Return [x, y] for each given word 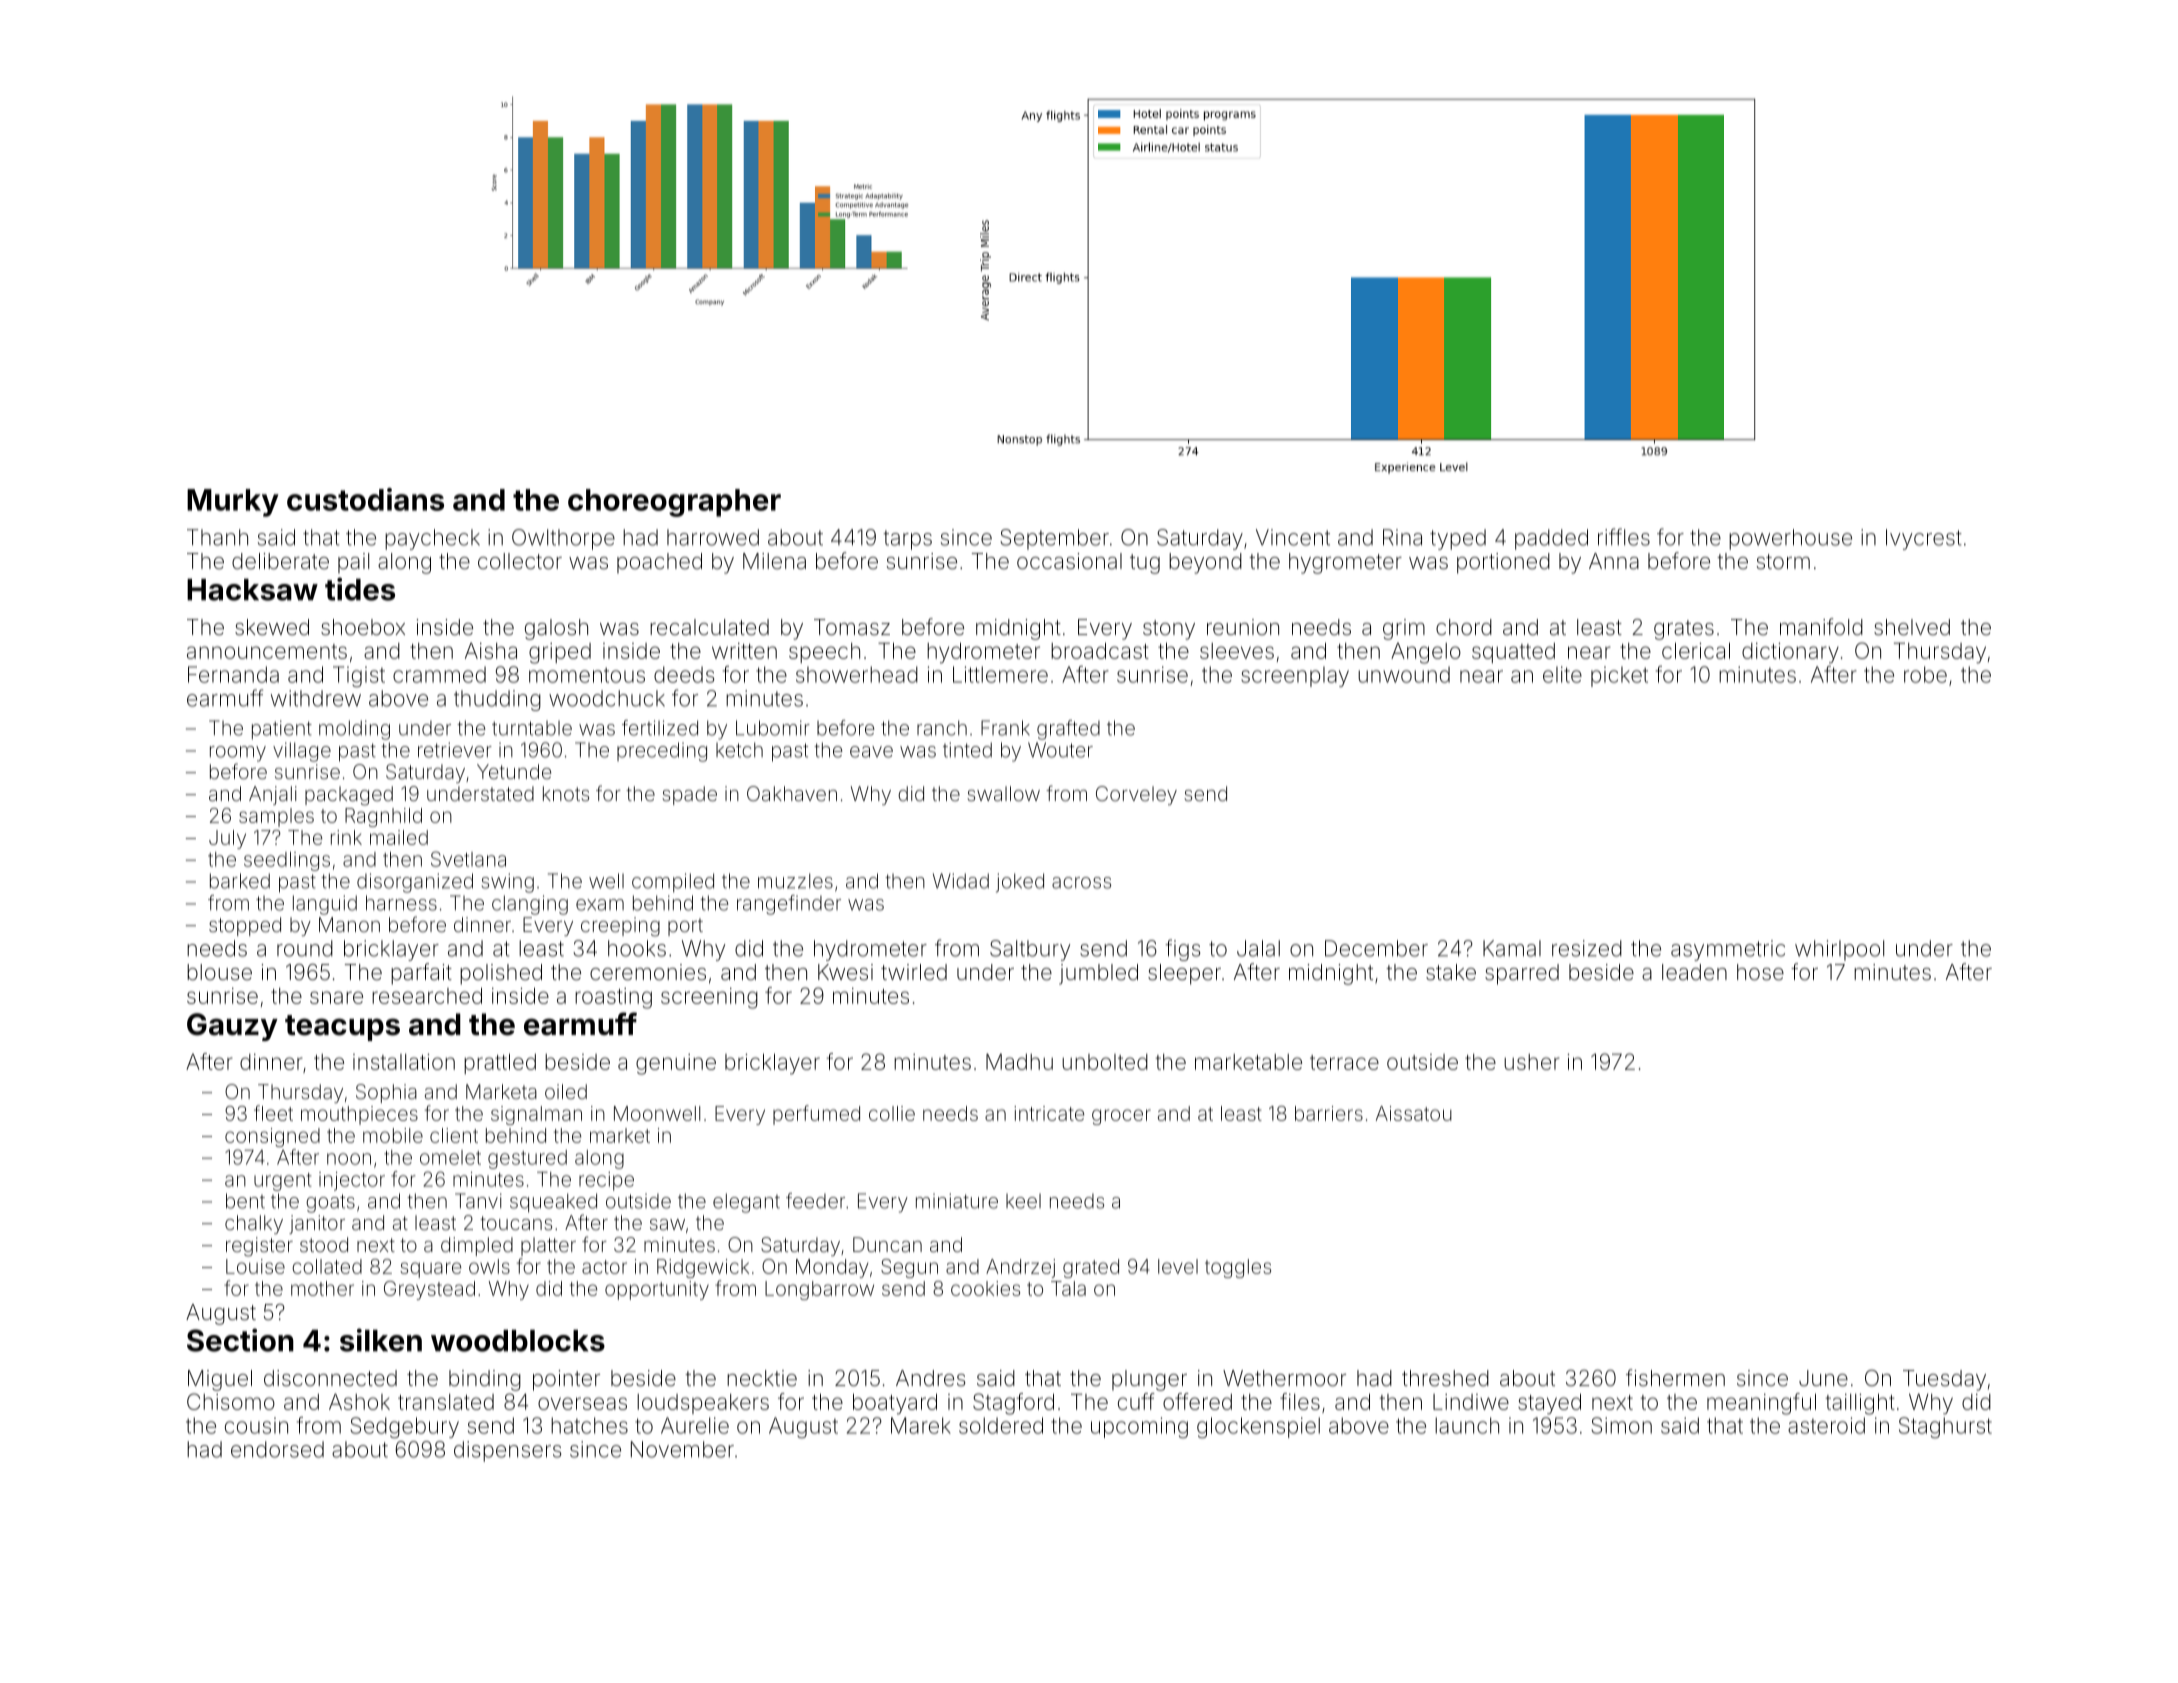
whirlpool [1839, 950]
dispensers [507, 1451]
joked [1020, 883]
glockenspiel [1258, 1427]
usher [1532, 1062]
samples [276, 817]
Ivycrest [1924, 539]
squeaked [553, 1203]
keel [1023, 1201]
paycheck [432, 539]
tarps [907, 540]
